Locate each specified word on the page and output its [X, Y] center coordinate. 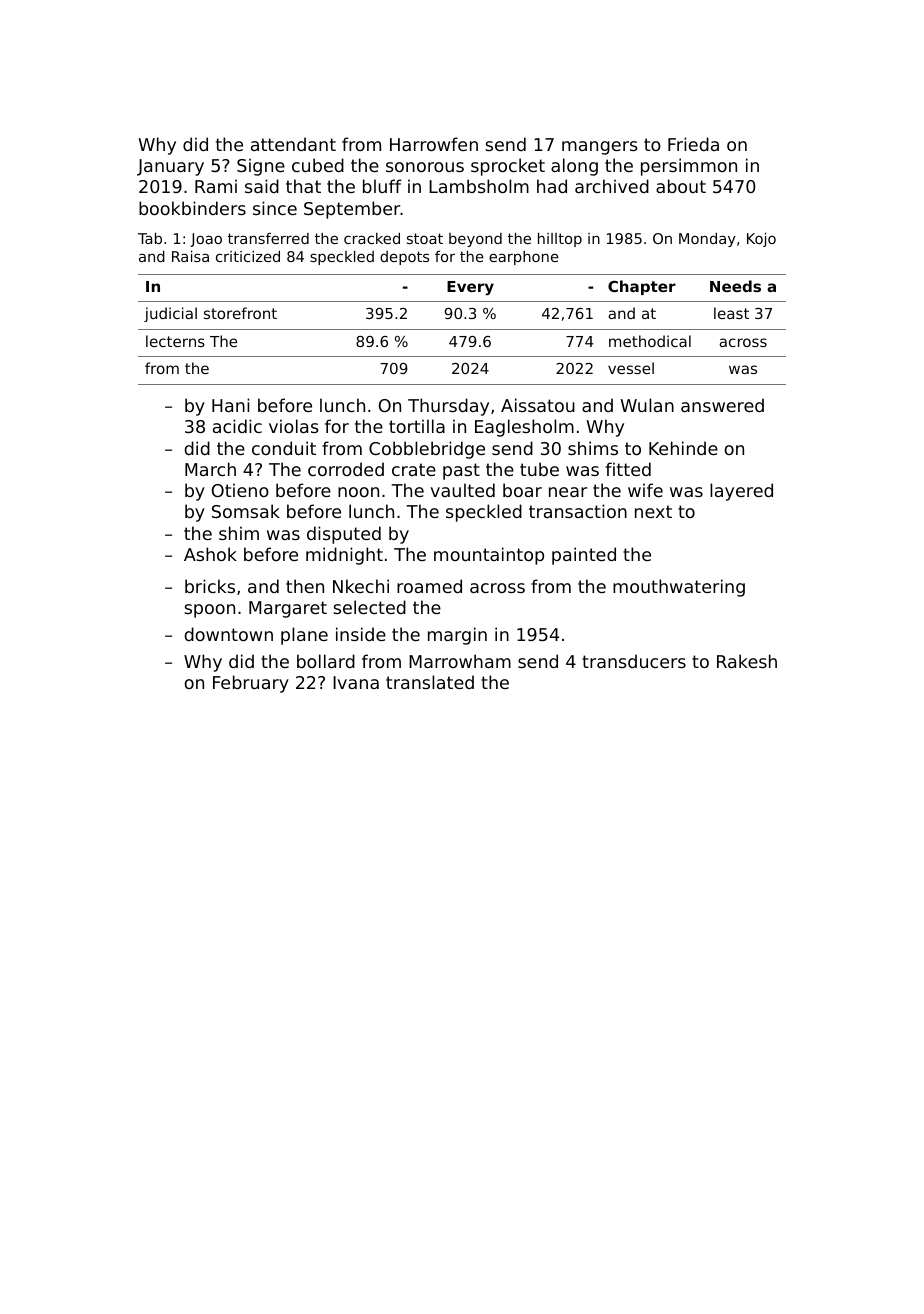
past [461, 471]
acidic [237, 426]
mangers [600, 148]
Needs [735, 286]
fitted [628, 469]
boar [522, 490]
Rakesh [747, 661]
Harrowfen [434, 144]
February [251, 684]
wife [645, 490]
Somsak [246, 511]
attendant [293, 144]
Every [470, 288]
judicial [170, 314]
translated [430, 682]
